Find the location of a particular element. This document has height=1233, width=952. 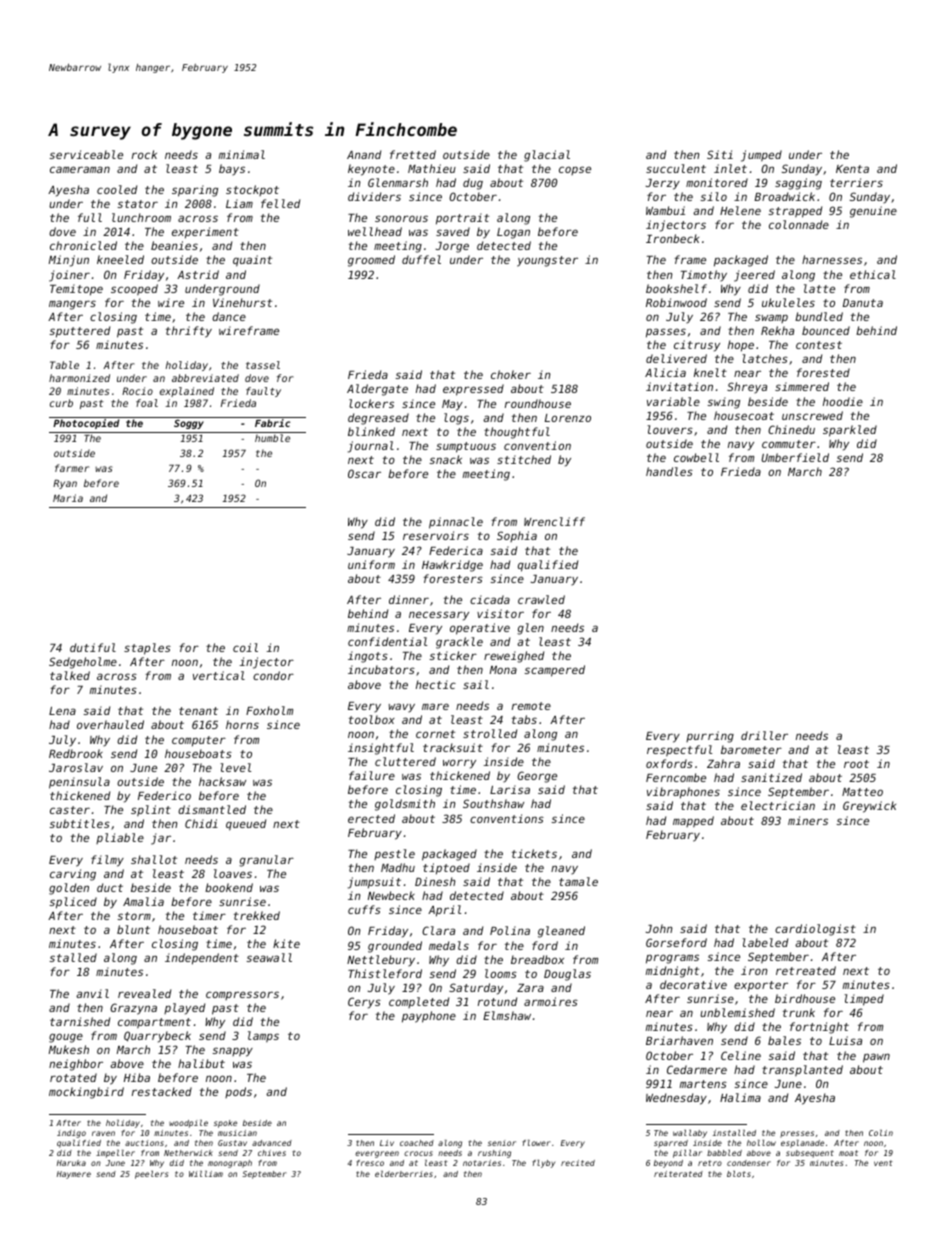

Maria is located at coordinates (68, 498).
